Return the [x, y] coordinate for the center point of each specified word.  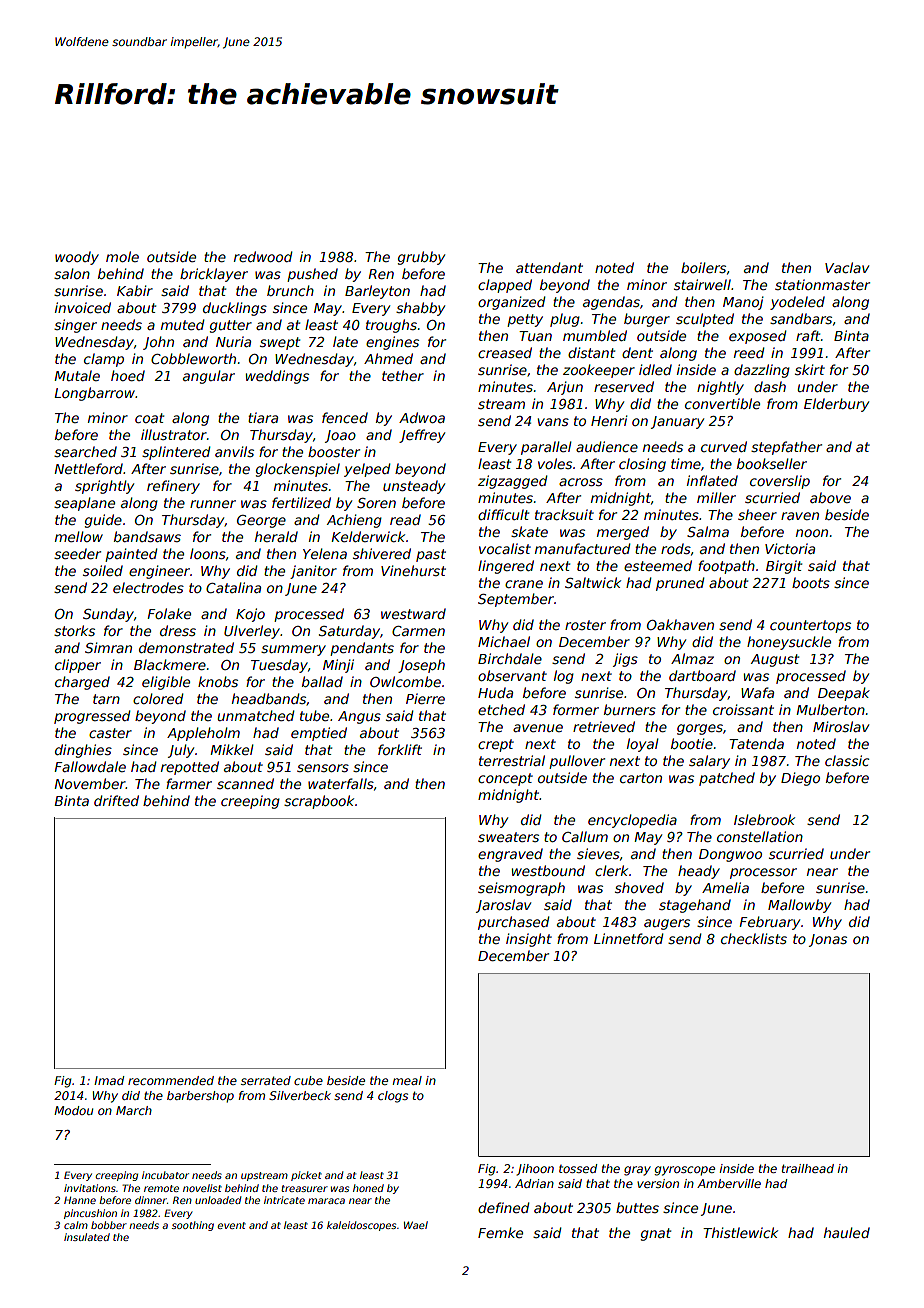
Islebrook [764, 819]
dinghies [83, 751]
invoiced [83, 307]
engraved [510, 855]
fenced [345, 417]
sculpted [705, 320]
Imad [109, 1080]
